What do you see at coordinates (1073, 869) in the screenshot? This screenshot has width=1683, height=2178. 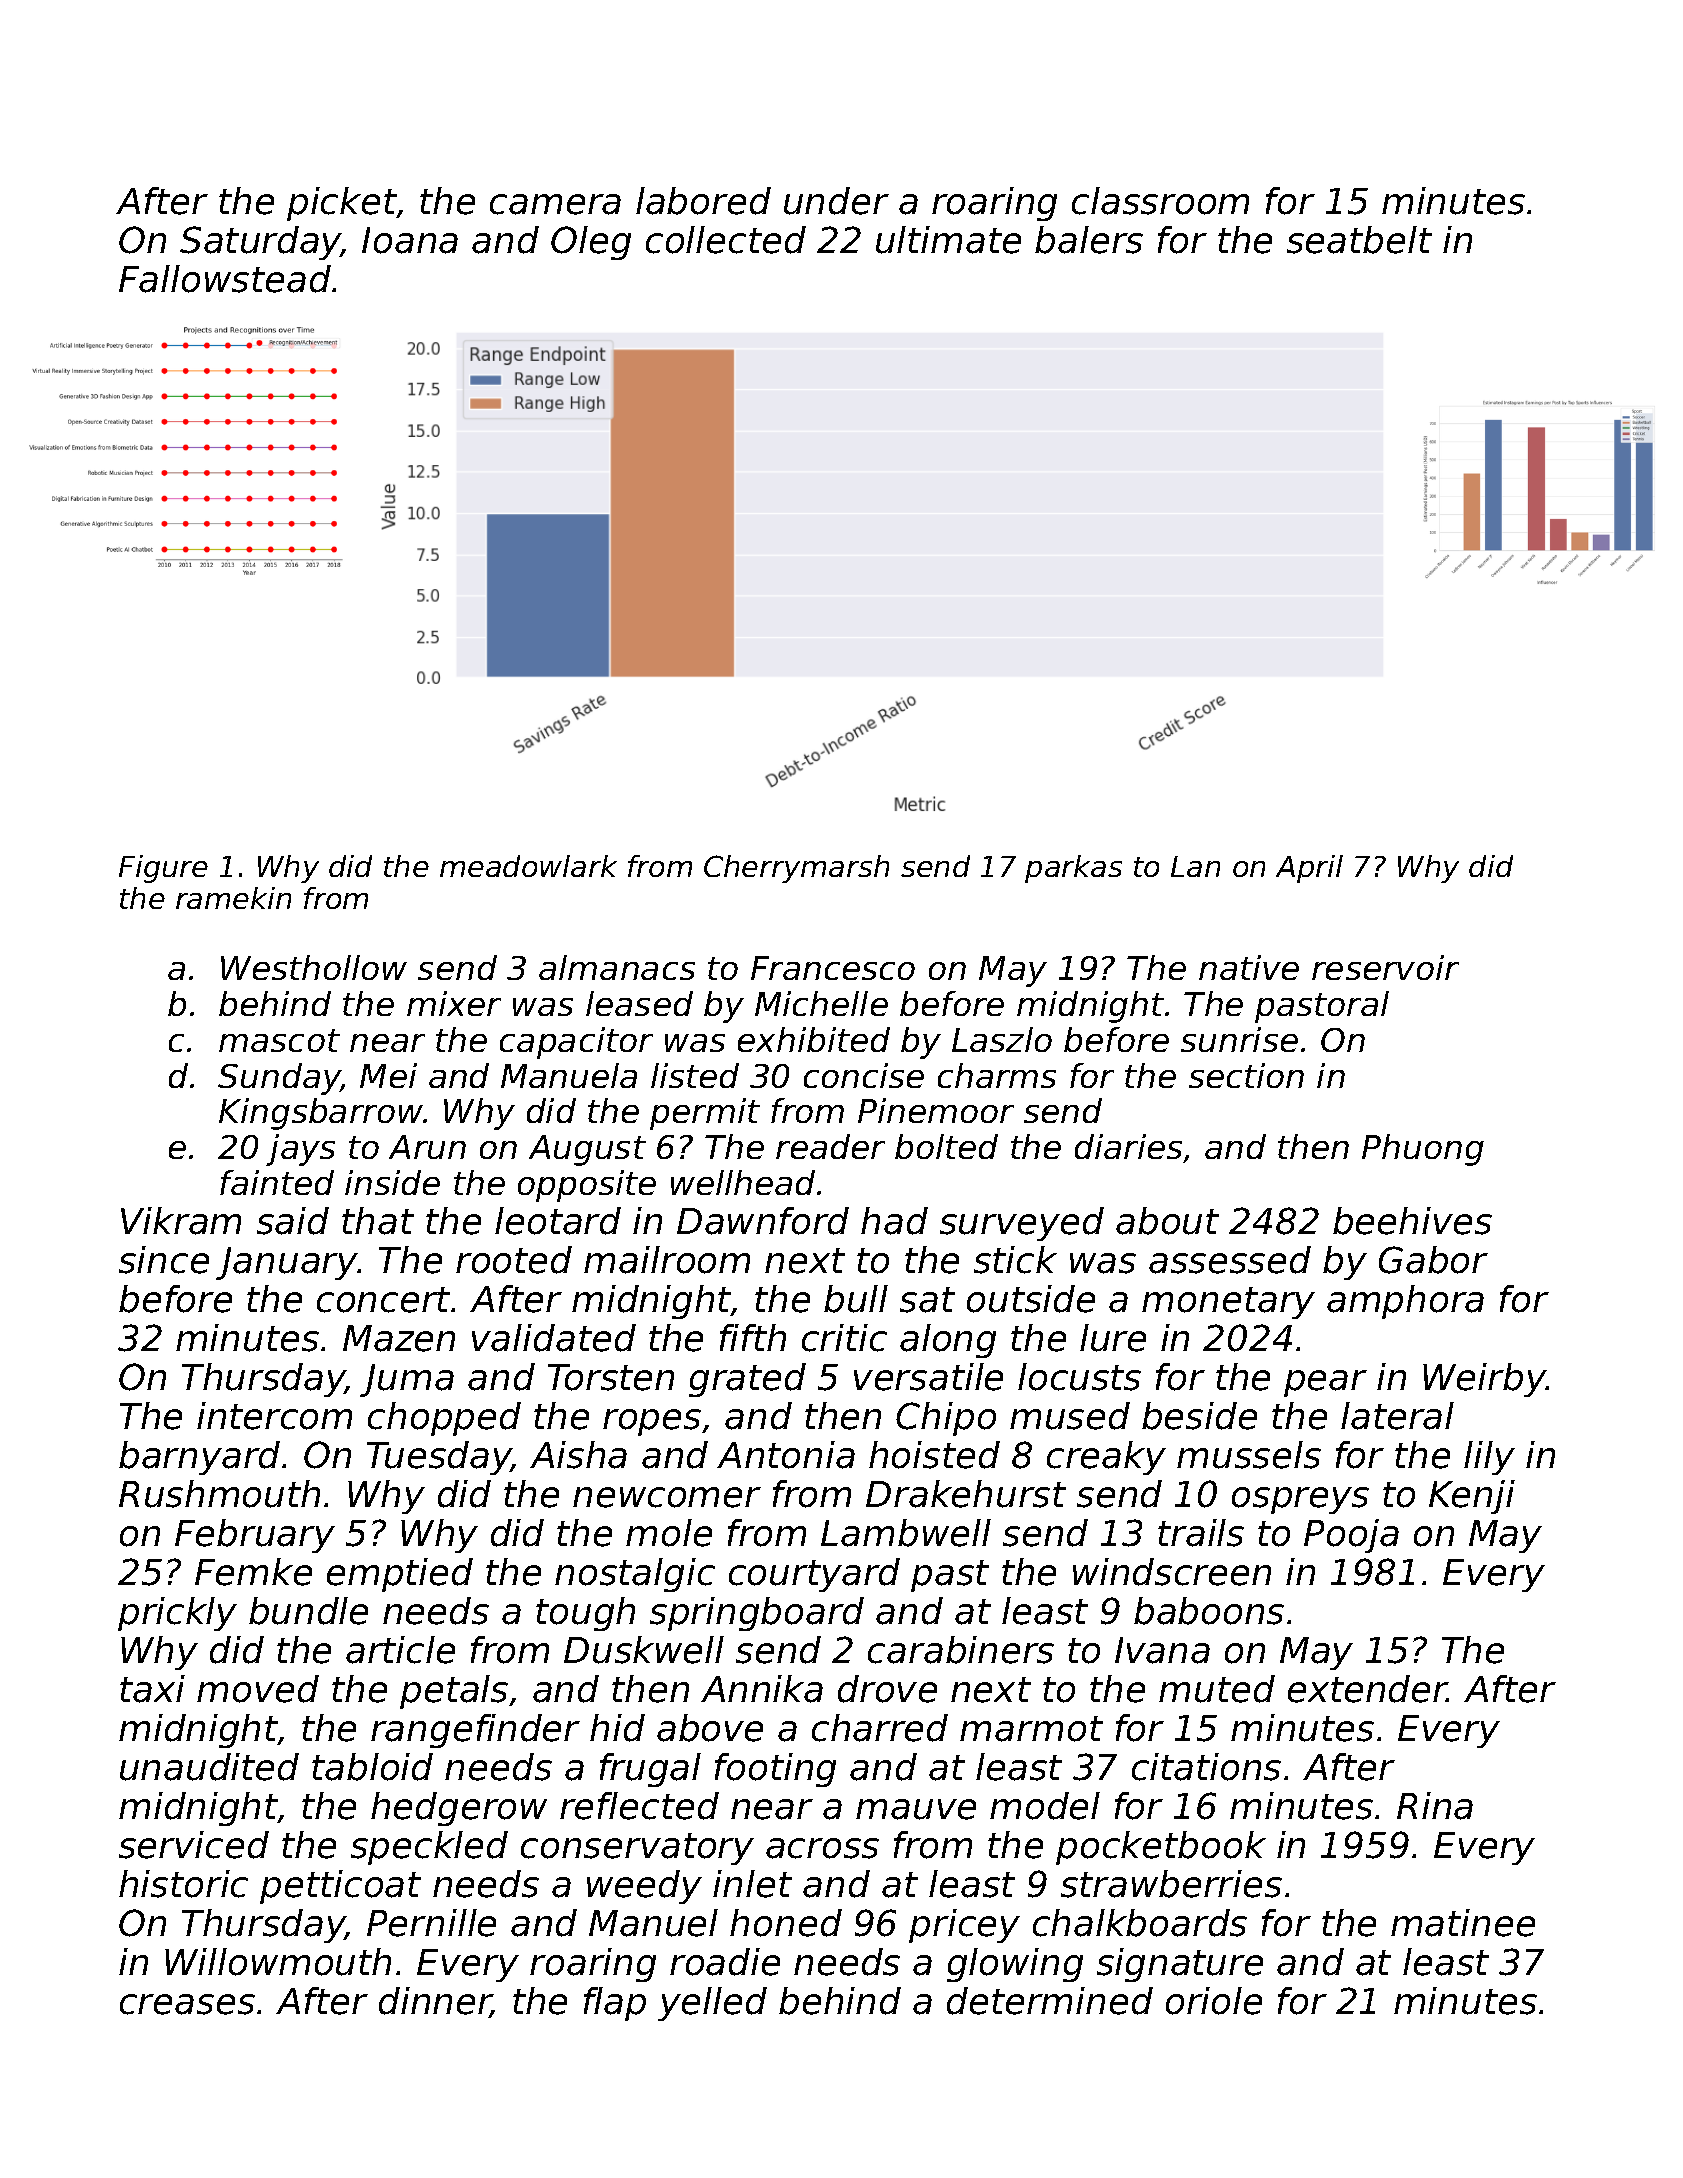 I see `parkas` at bounding box center [1073, 869].
